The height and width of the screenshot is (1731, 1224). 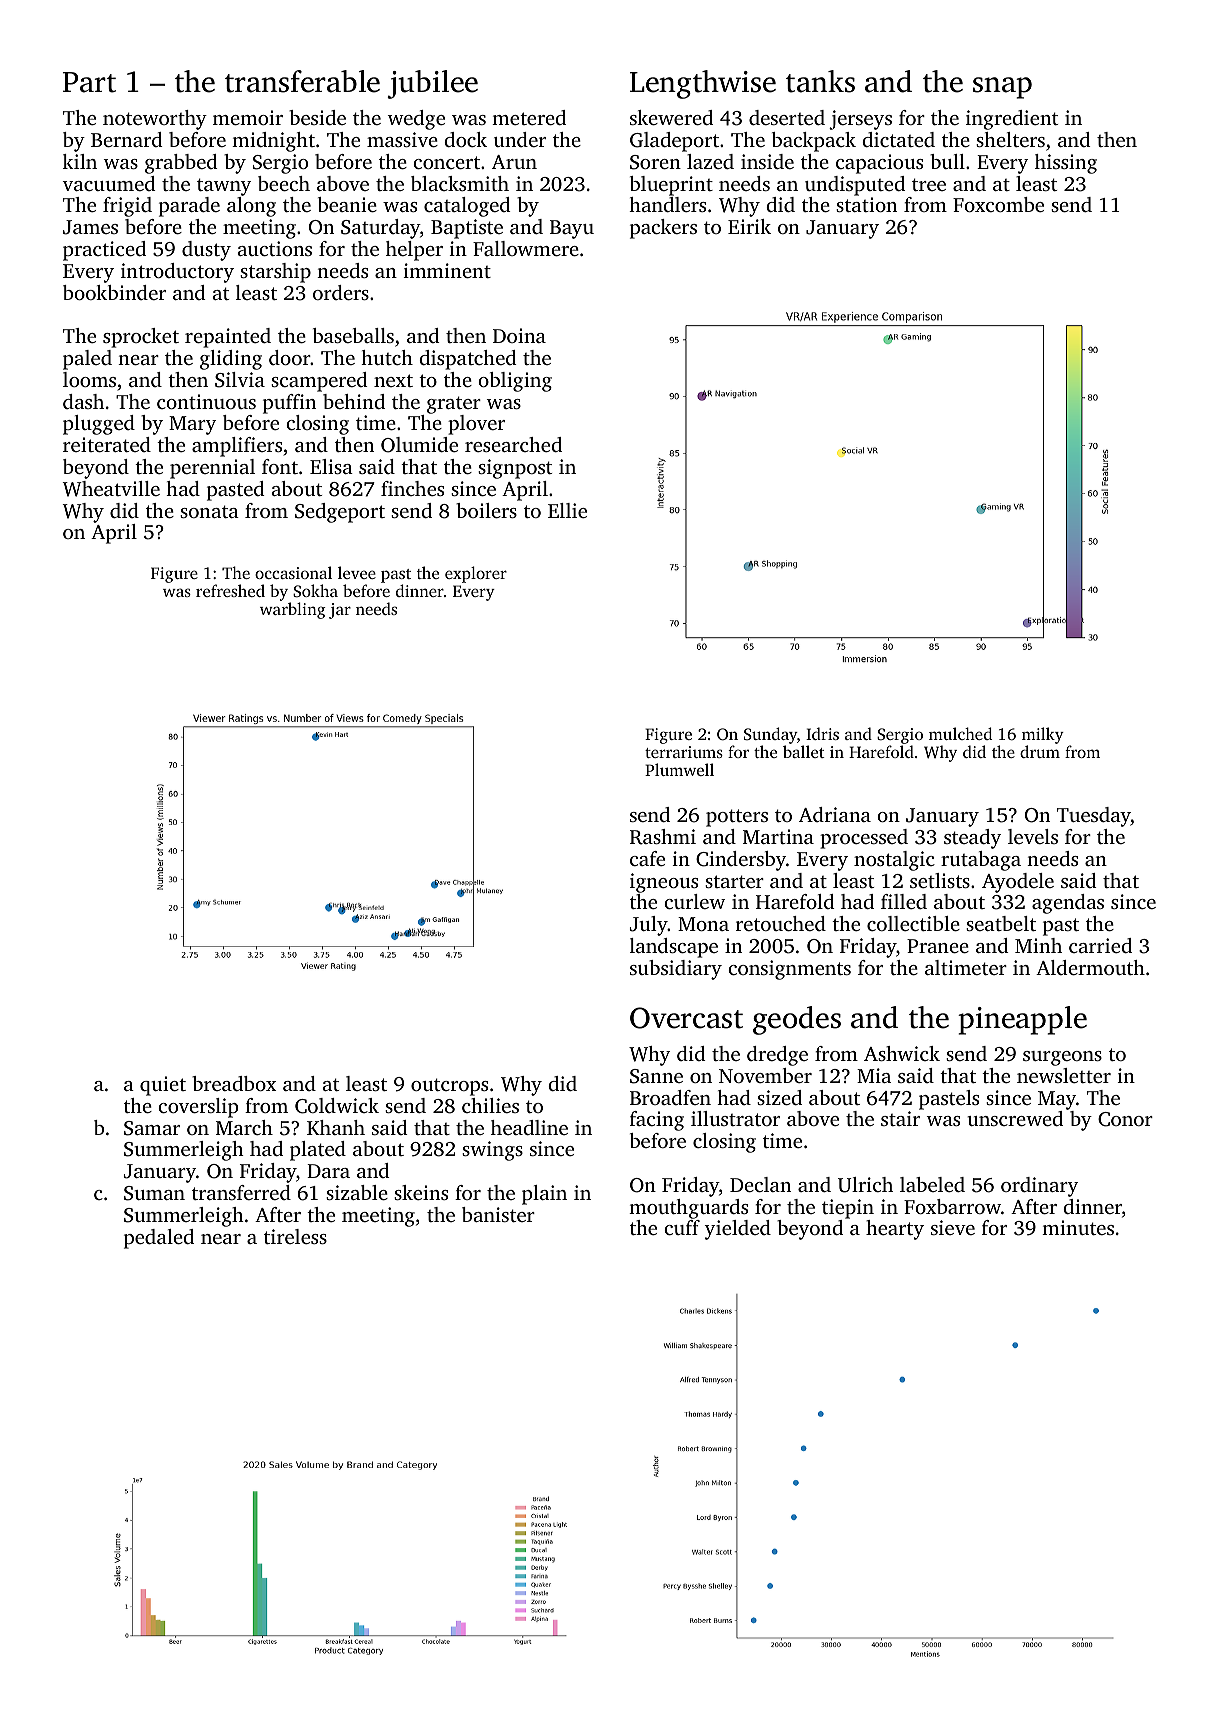 I want to click on Part, so click(x=89, y=82).
